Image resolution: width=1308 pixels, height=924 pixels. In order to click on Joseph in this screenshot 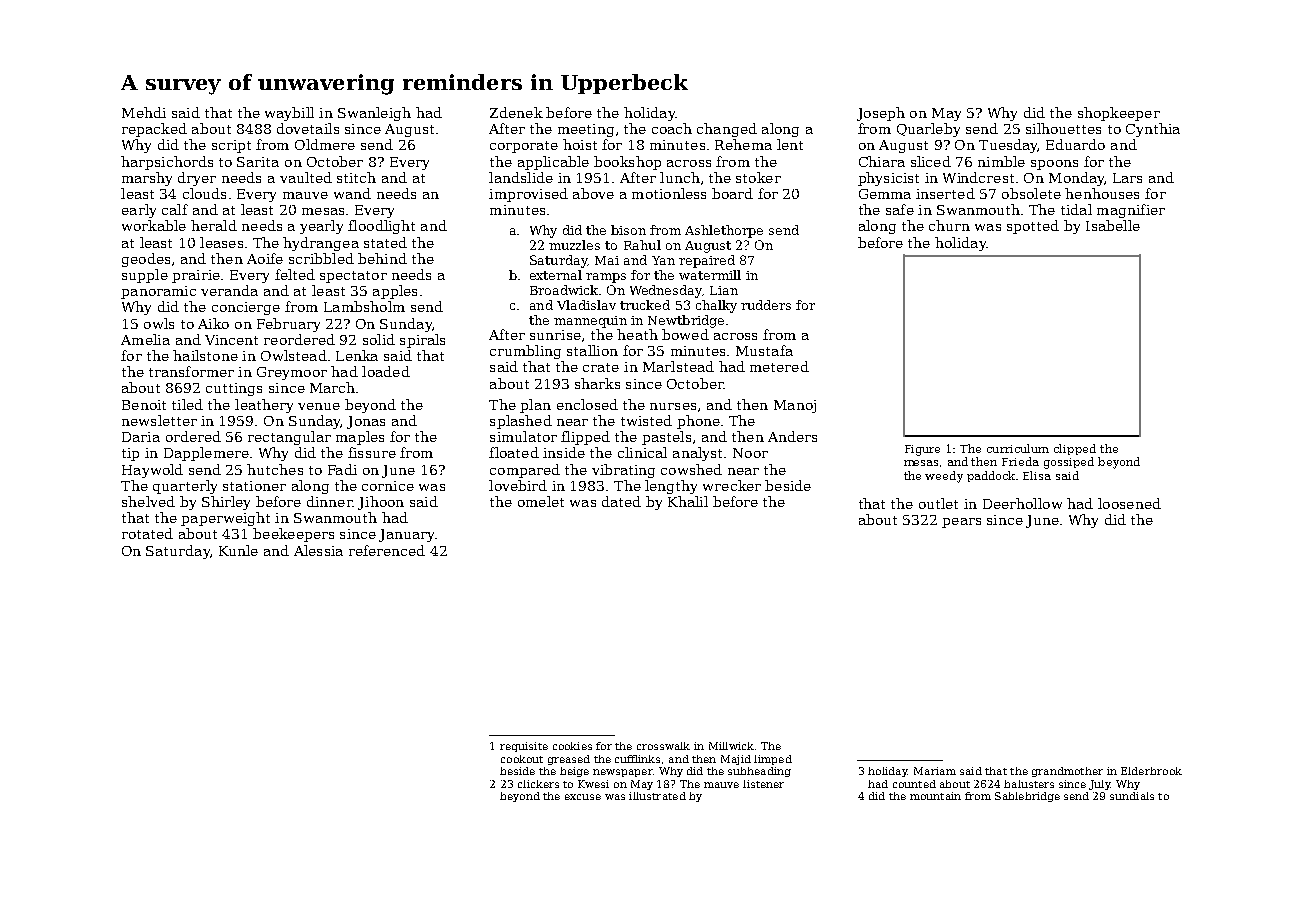, I will do `click(881, 114)`.
